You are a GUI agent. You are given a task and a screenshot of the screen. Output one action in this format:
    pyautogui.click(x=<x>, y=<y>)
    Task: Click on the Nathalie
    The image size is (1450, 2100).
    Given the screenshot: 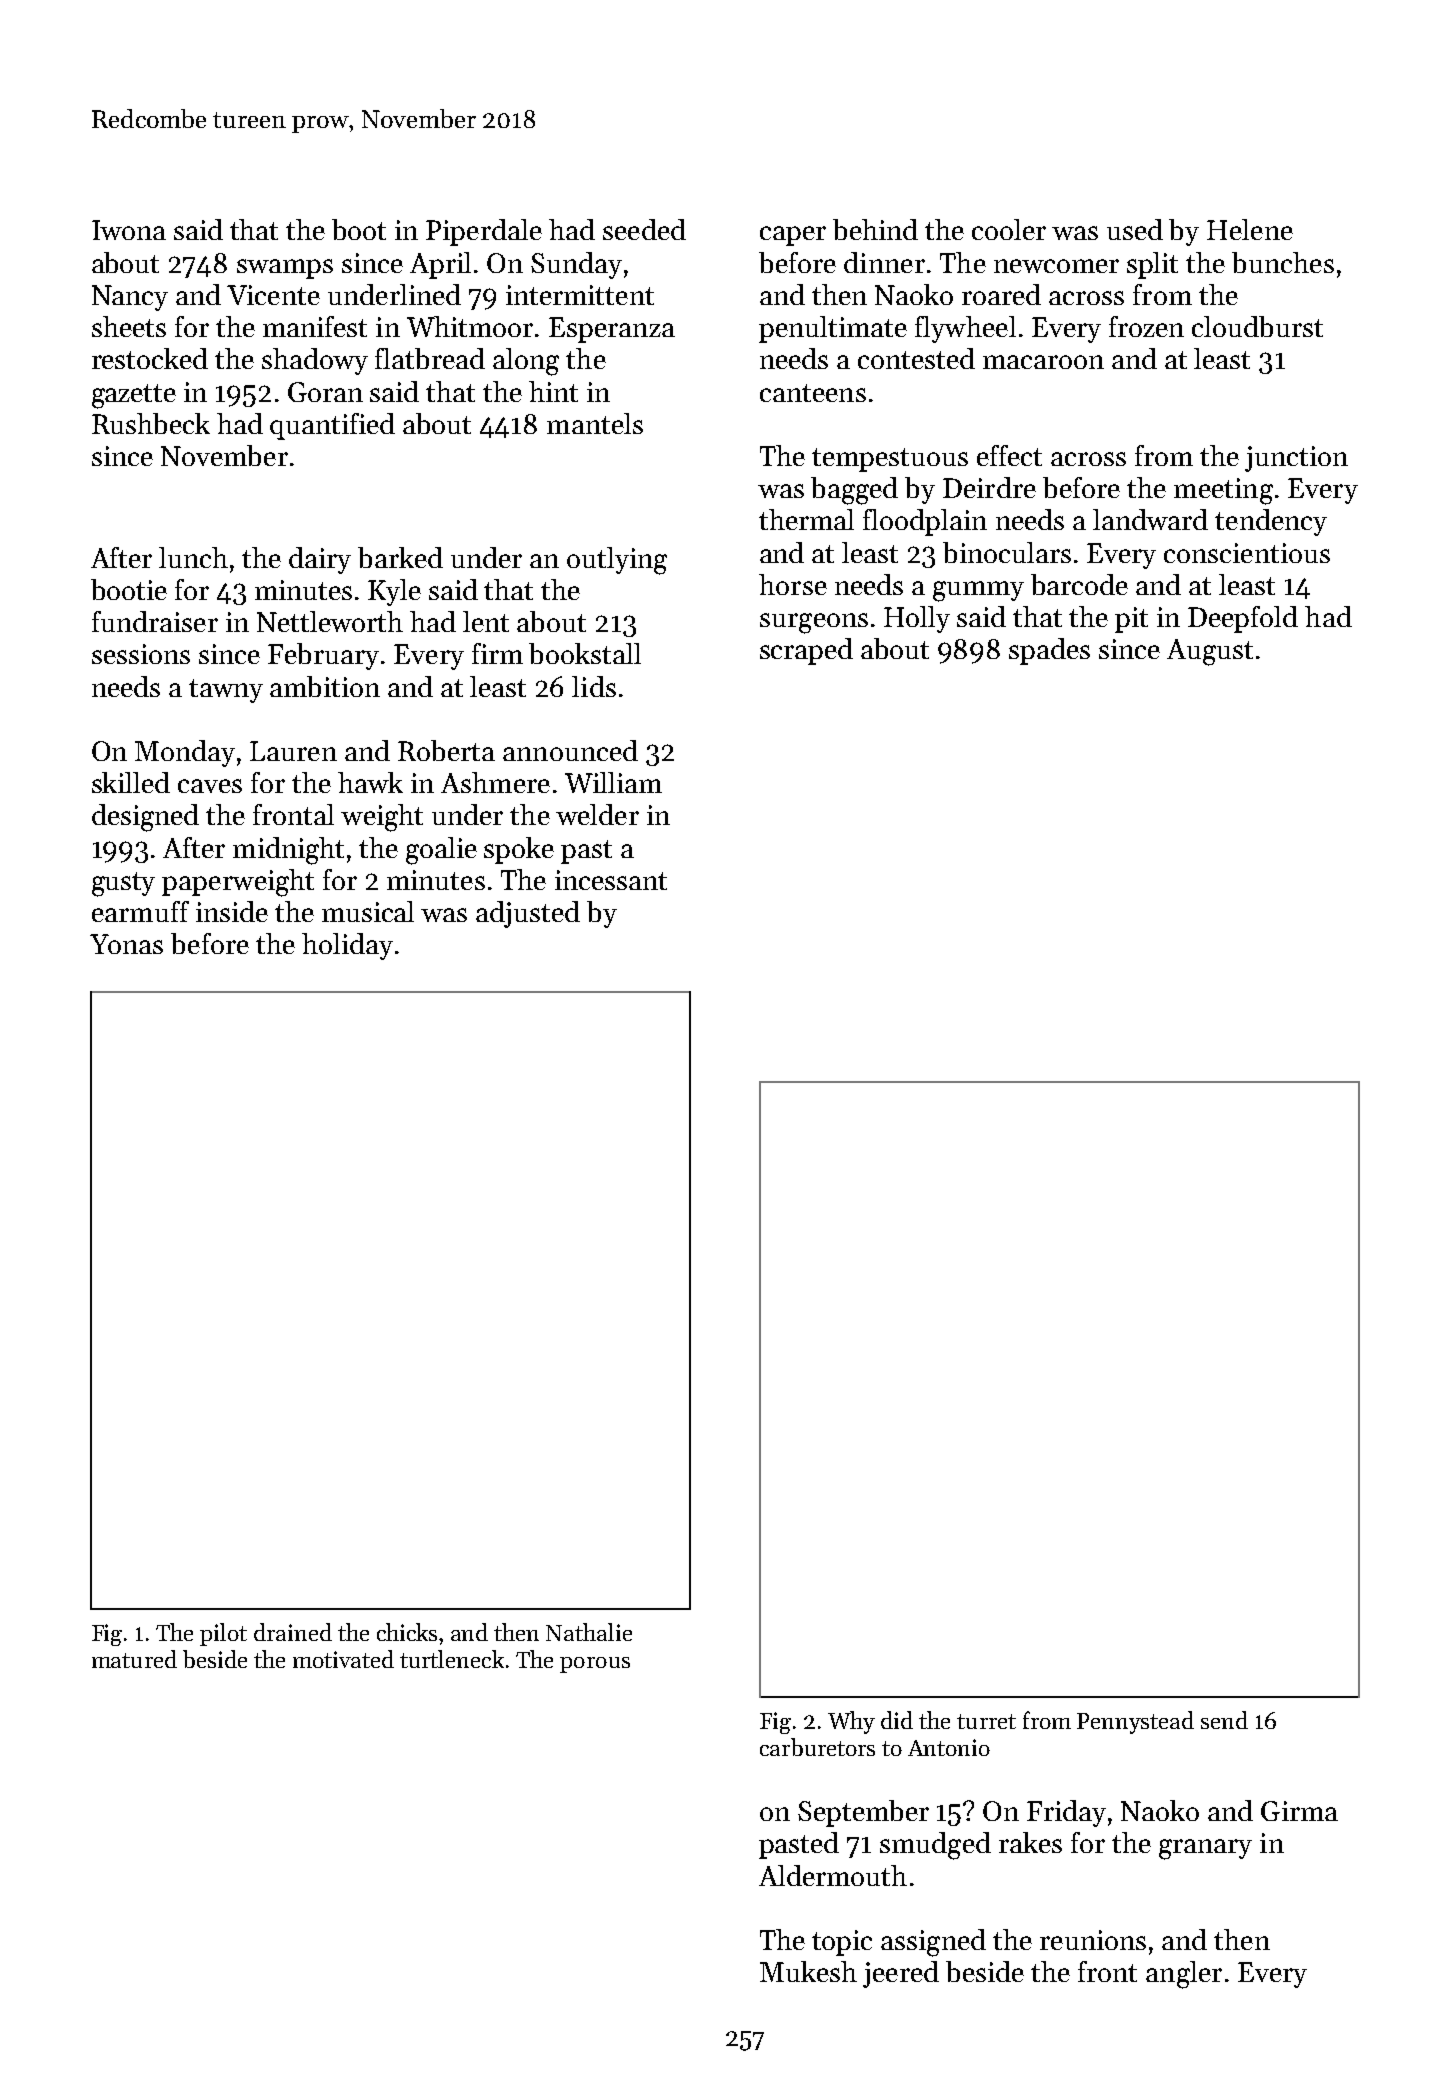 What is the action you would take?
    pyautogui.click(x=589, y=1632)
